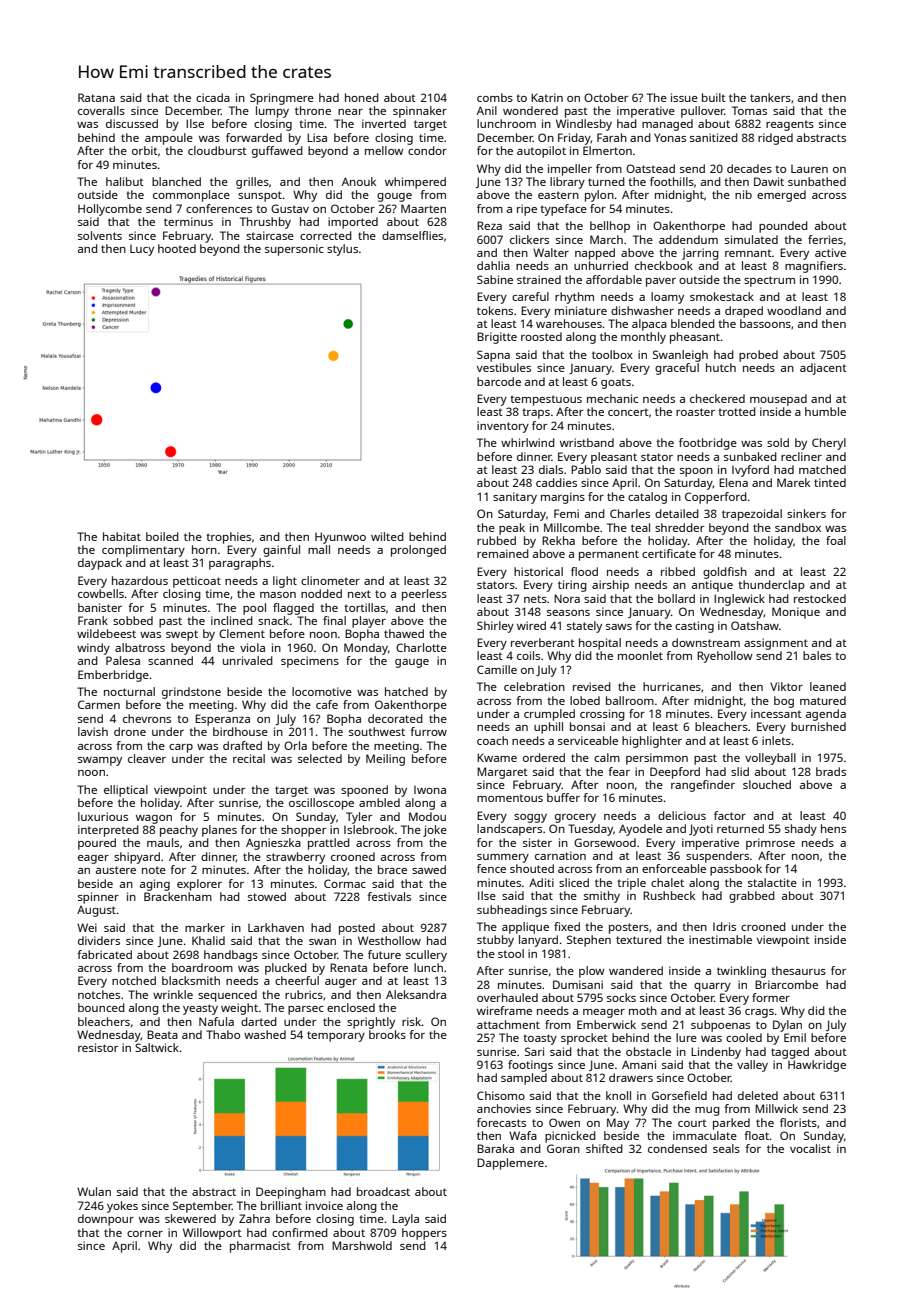 Image resolution: width=924 pixels, height=1308 pixels. What do you see at coordinates (427, 150) in the screenshot?
I see `condor` at bounding box center [427, 150].
